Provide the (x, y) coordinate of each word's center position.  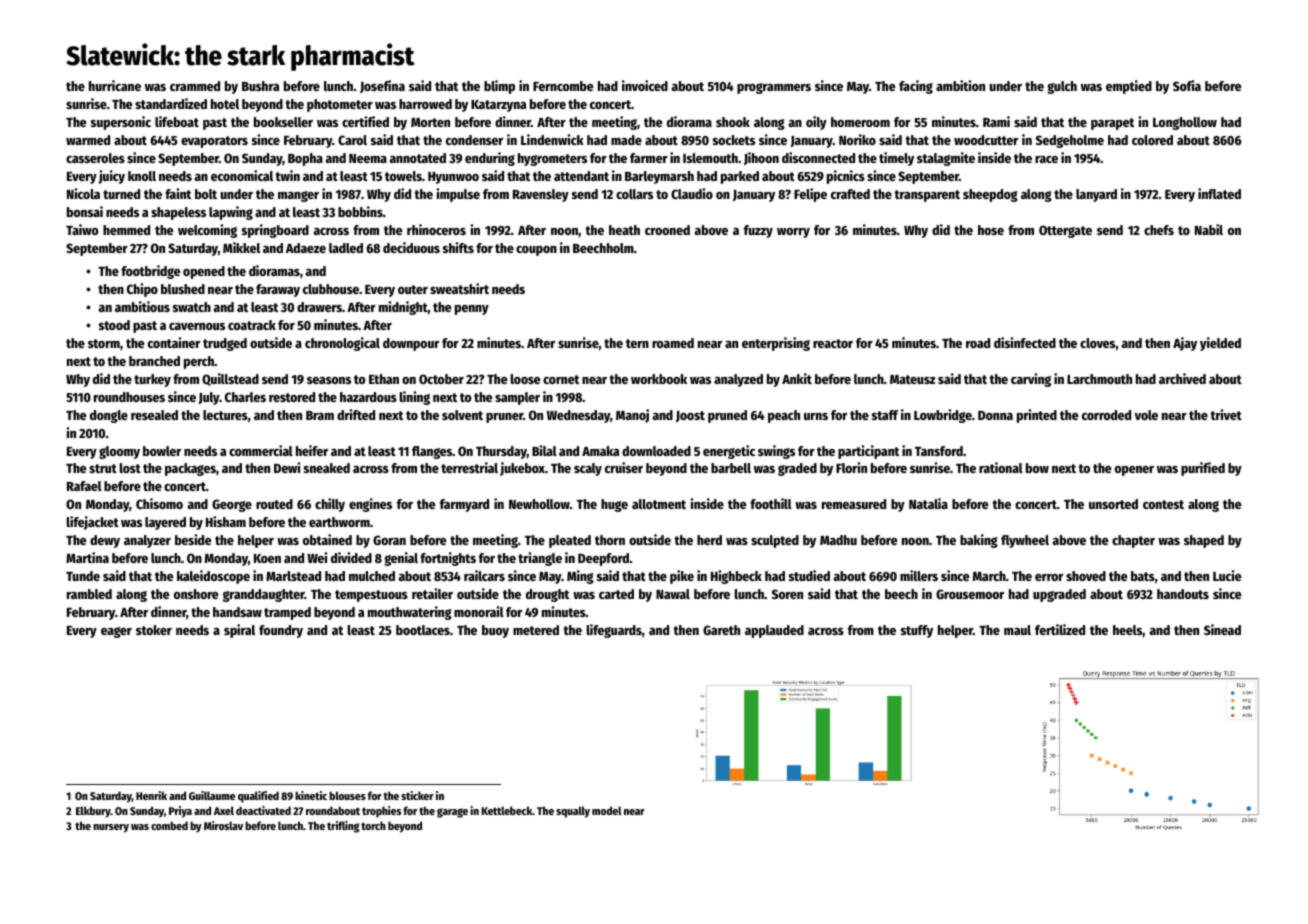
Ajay (1185, 344)
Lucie (1227, 575)
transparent (927, 196)
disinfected (1025, 342)
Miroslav (223, 825)
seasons (329, 380)
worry (793, 233)
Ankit (797, 378)
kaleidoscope (213, 577)
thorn (610, 540)
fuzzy (758, 231)
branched (154, 361)
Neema (368, 158)
